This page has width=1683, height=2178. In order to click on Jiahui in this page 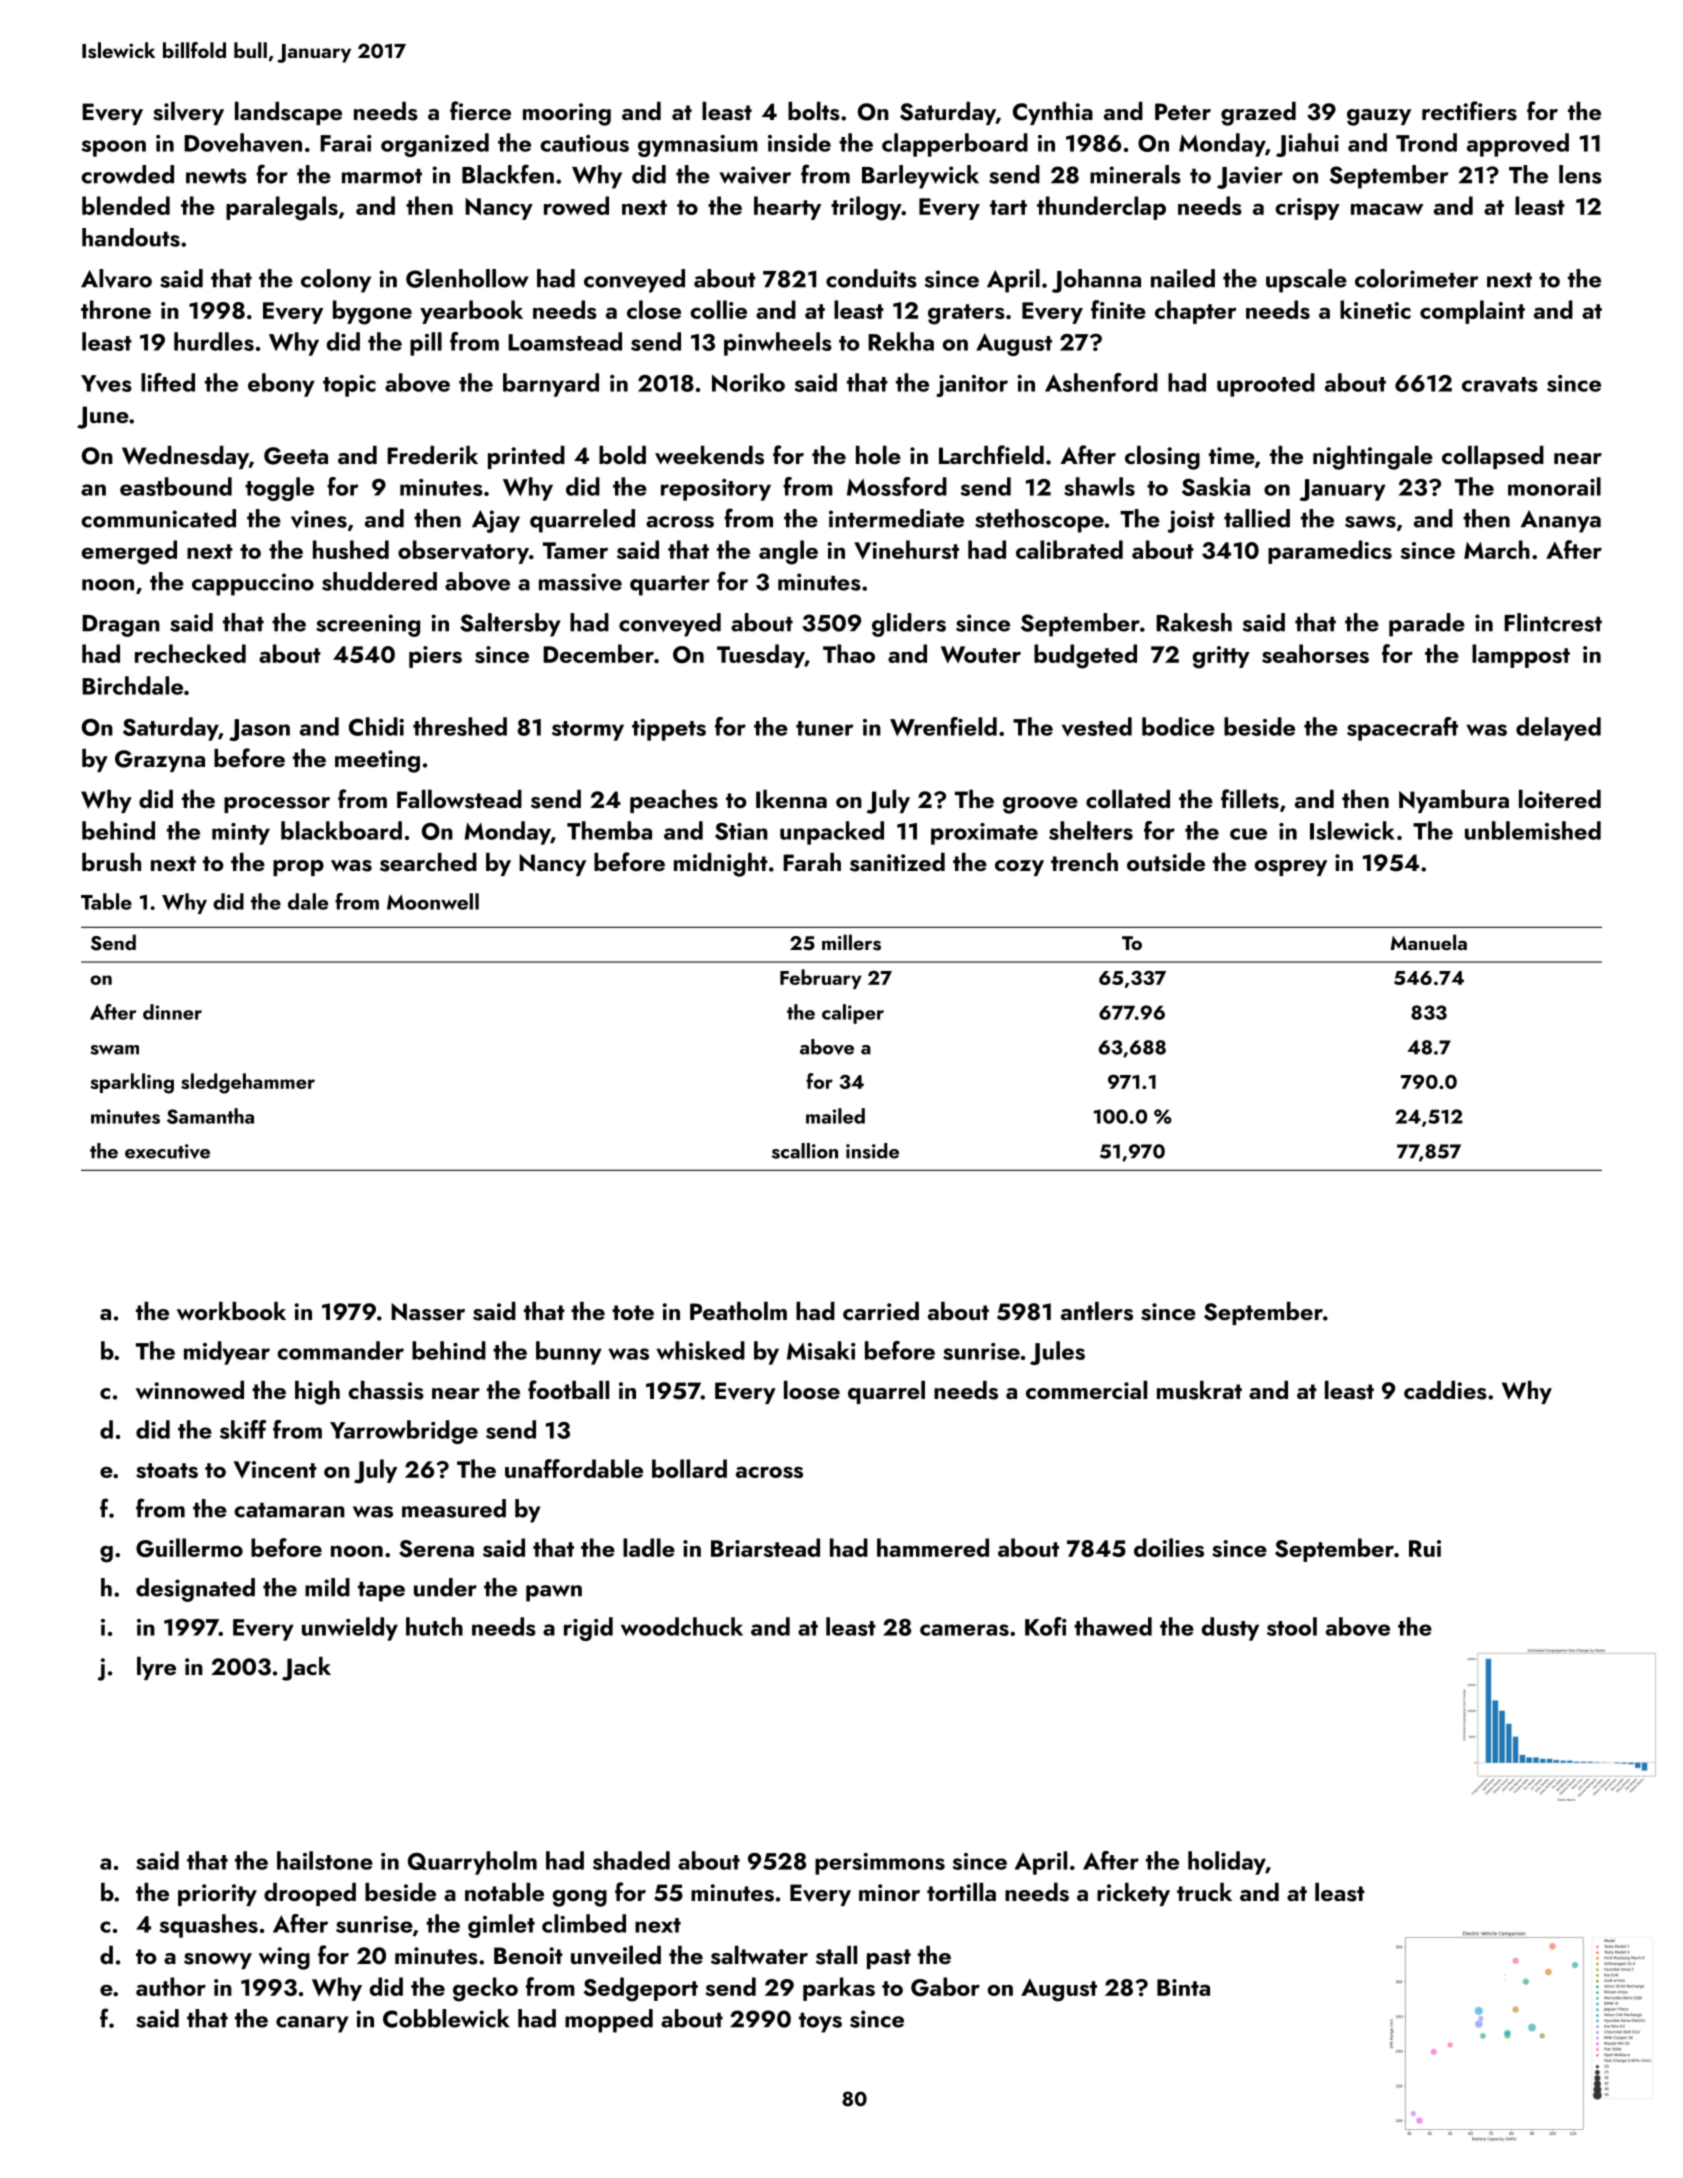, I will do `click(1307, 145)`.
